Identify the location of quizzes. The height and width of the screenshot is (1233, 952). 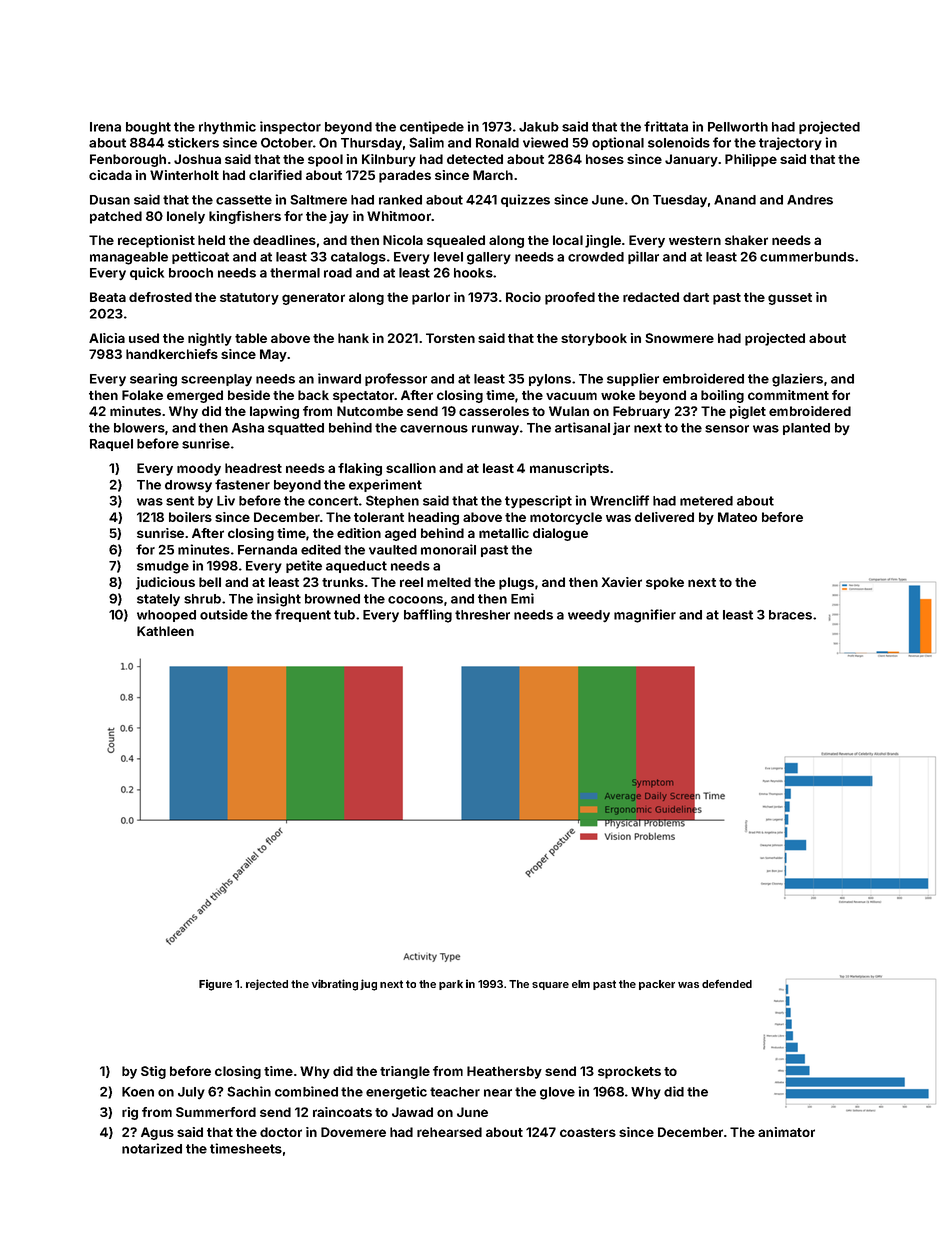
(525, 200).
